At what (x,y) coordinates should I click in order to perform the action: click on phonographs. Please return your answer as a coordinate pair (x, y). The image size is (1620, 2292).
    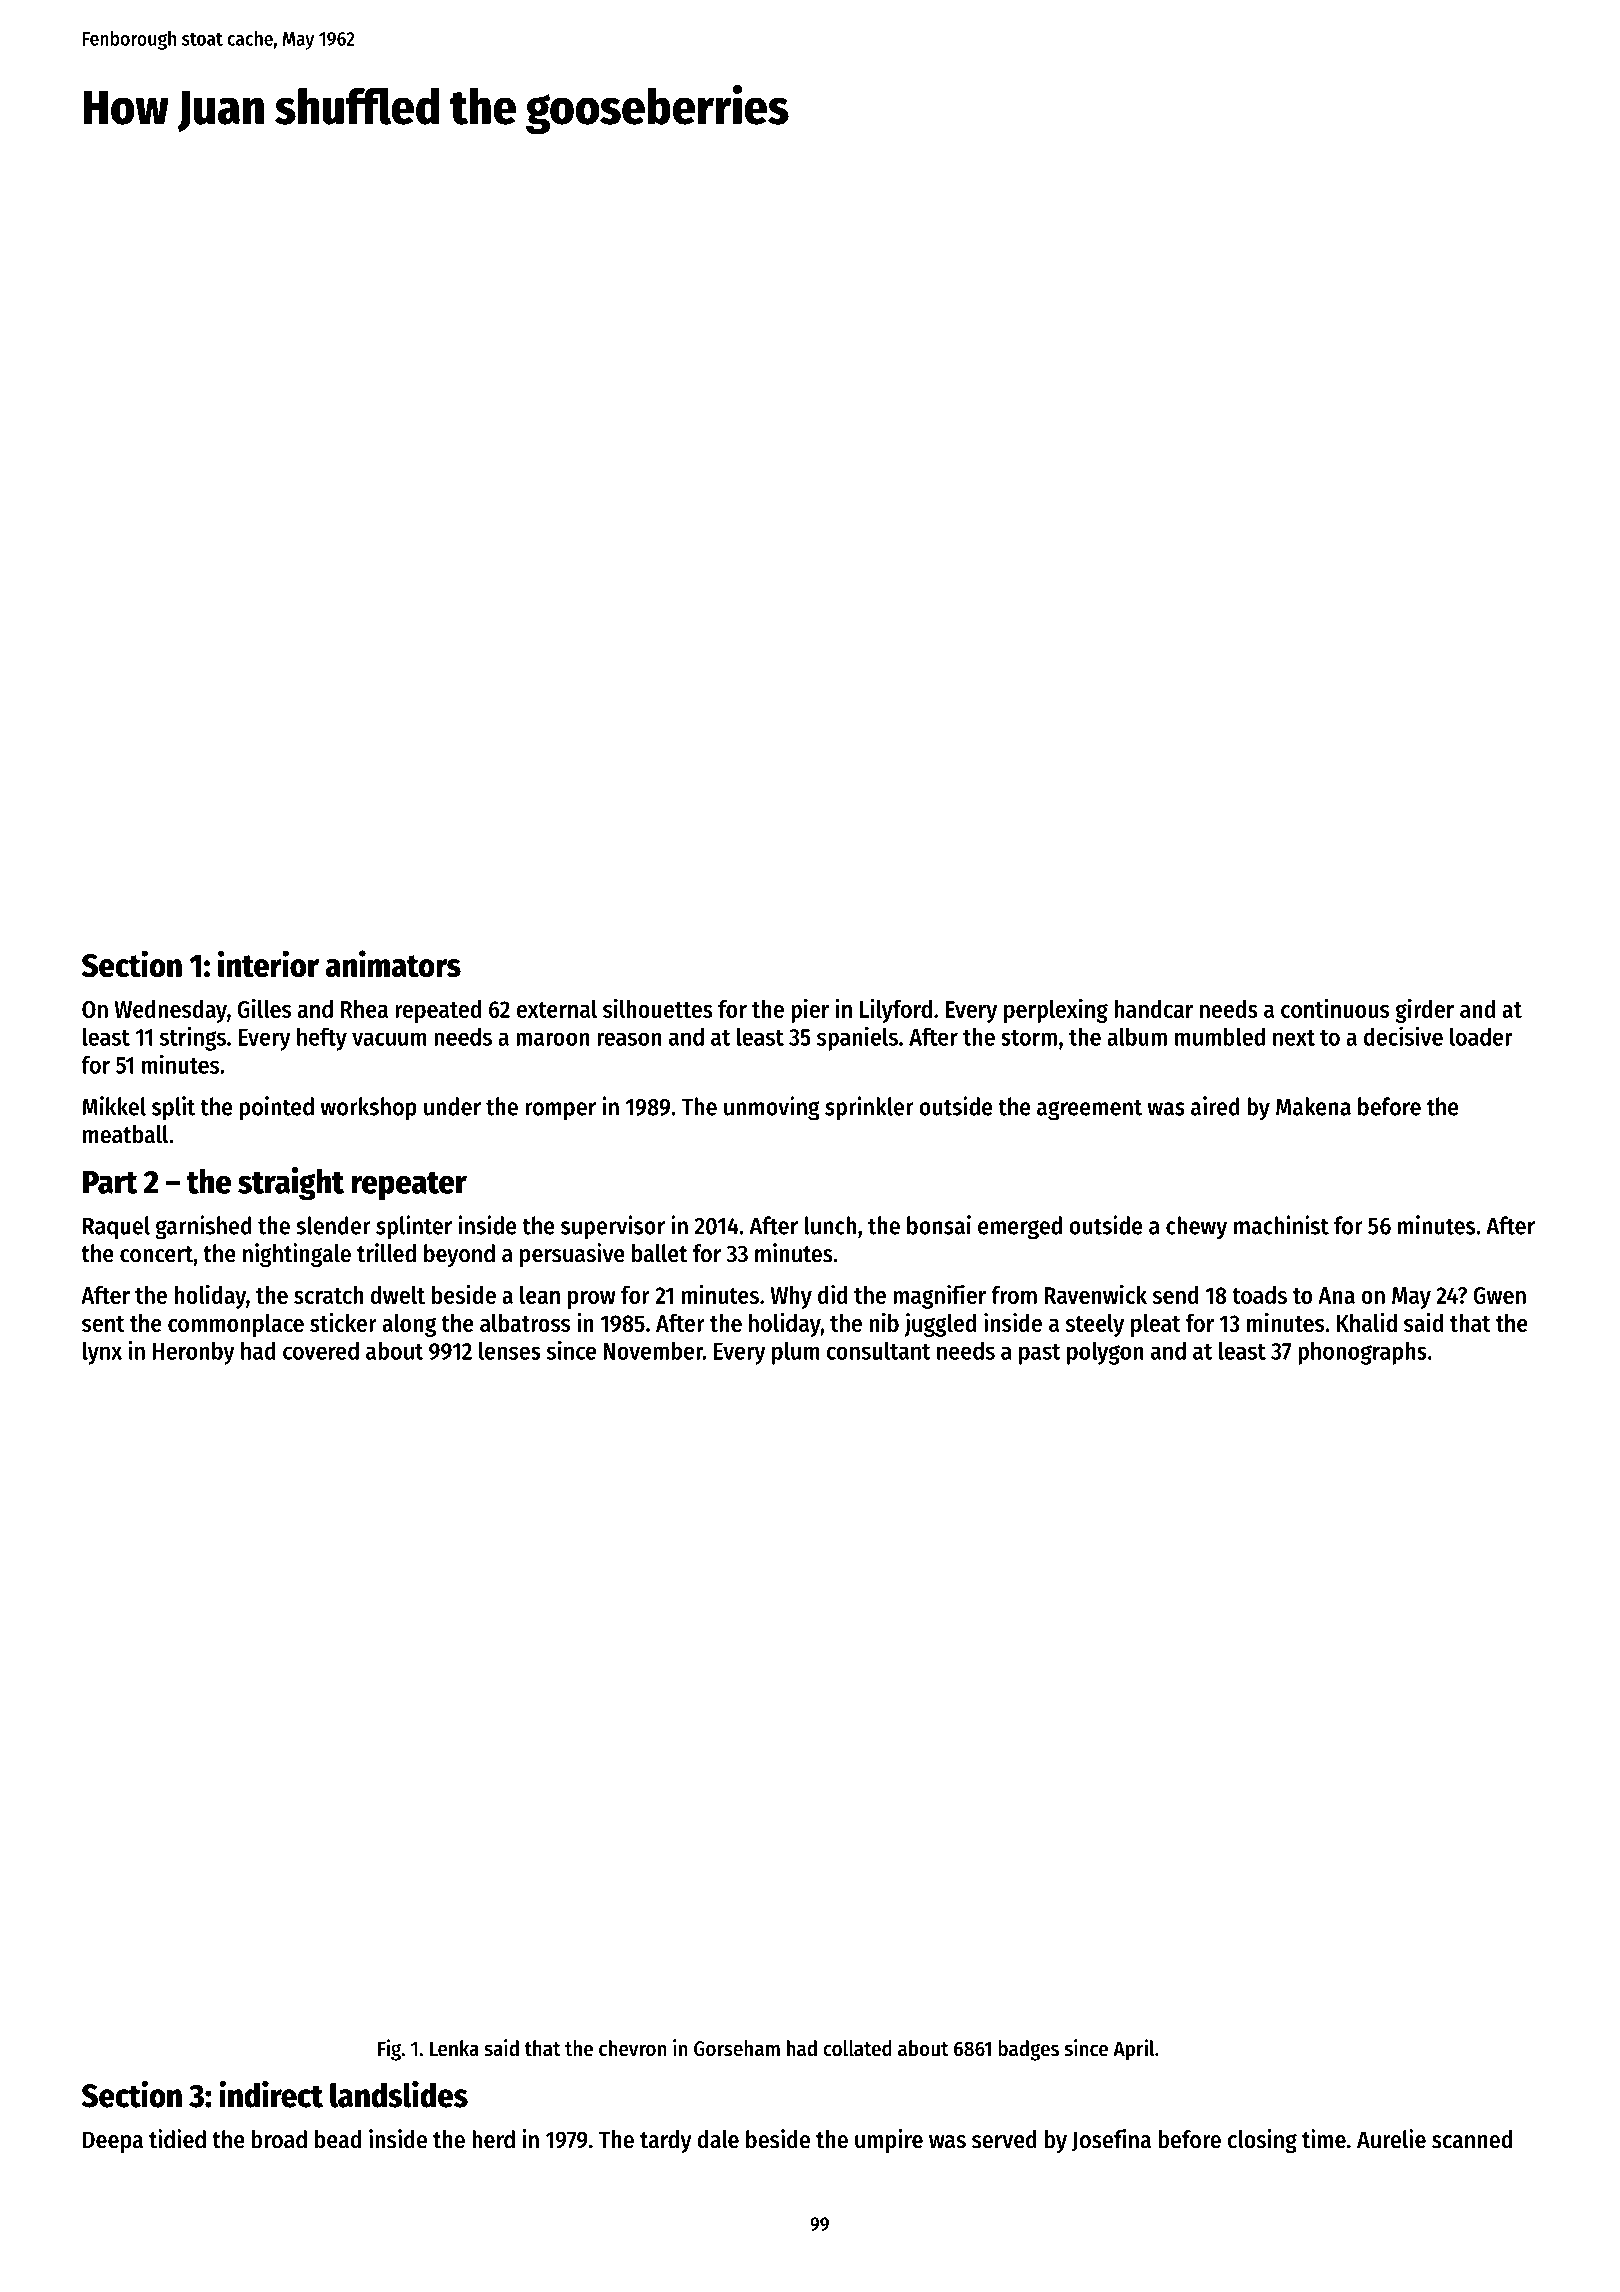
    Looking at the image, I should click on (1362, 1353).
